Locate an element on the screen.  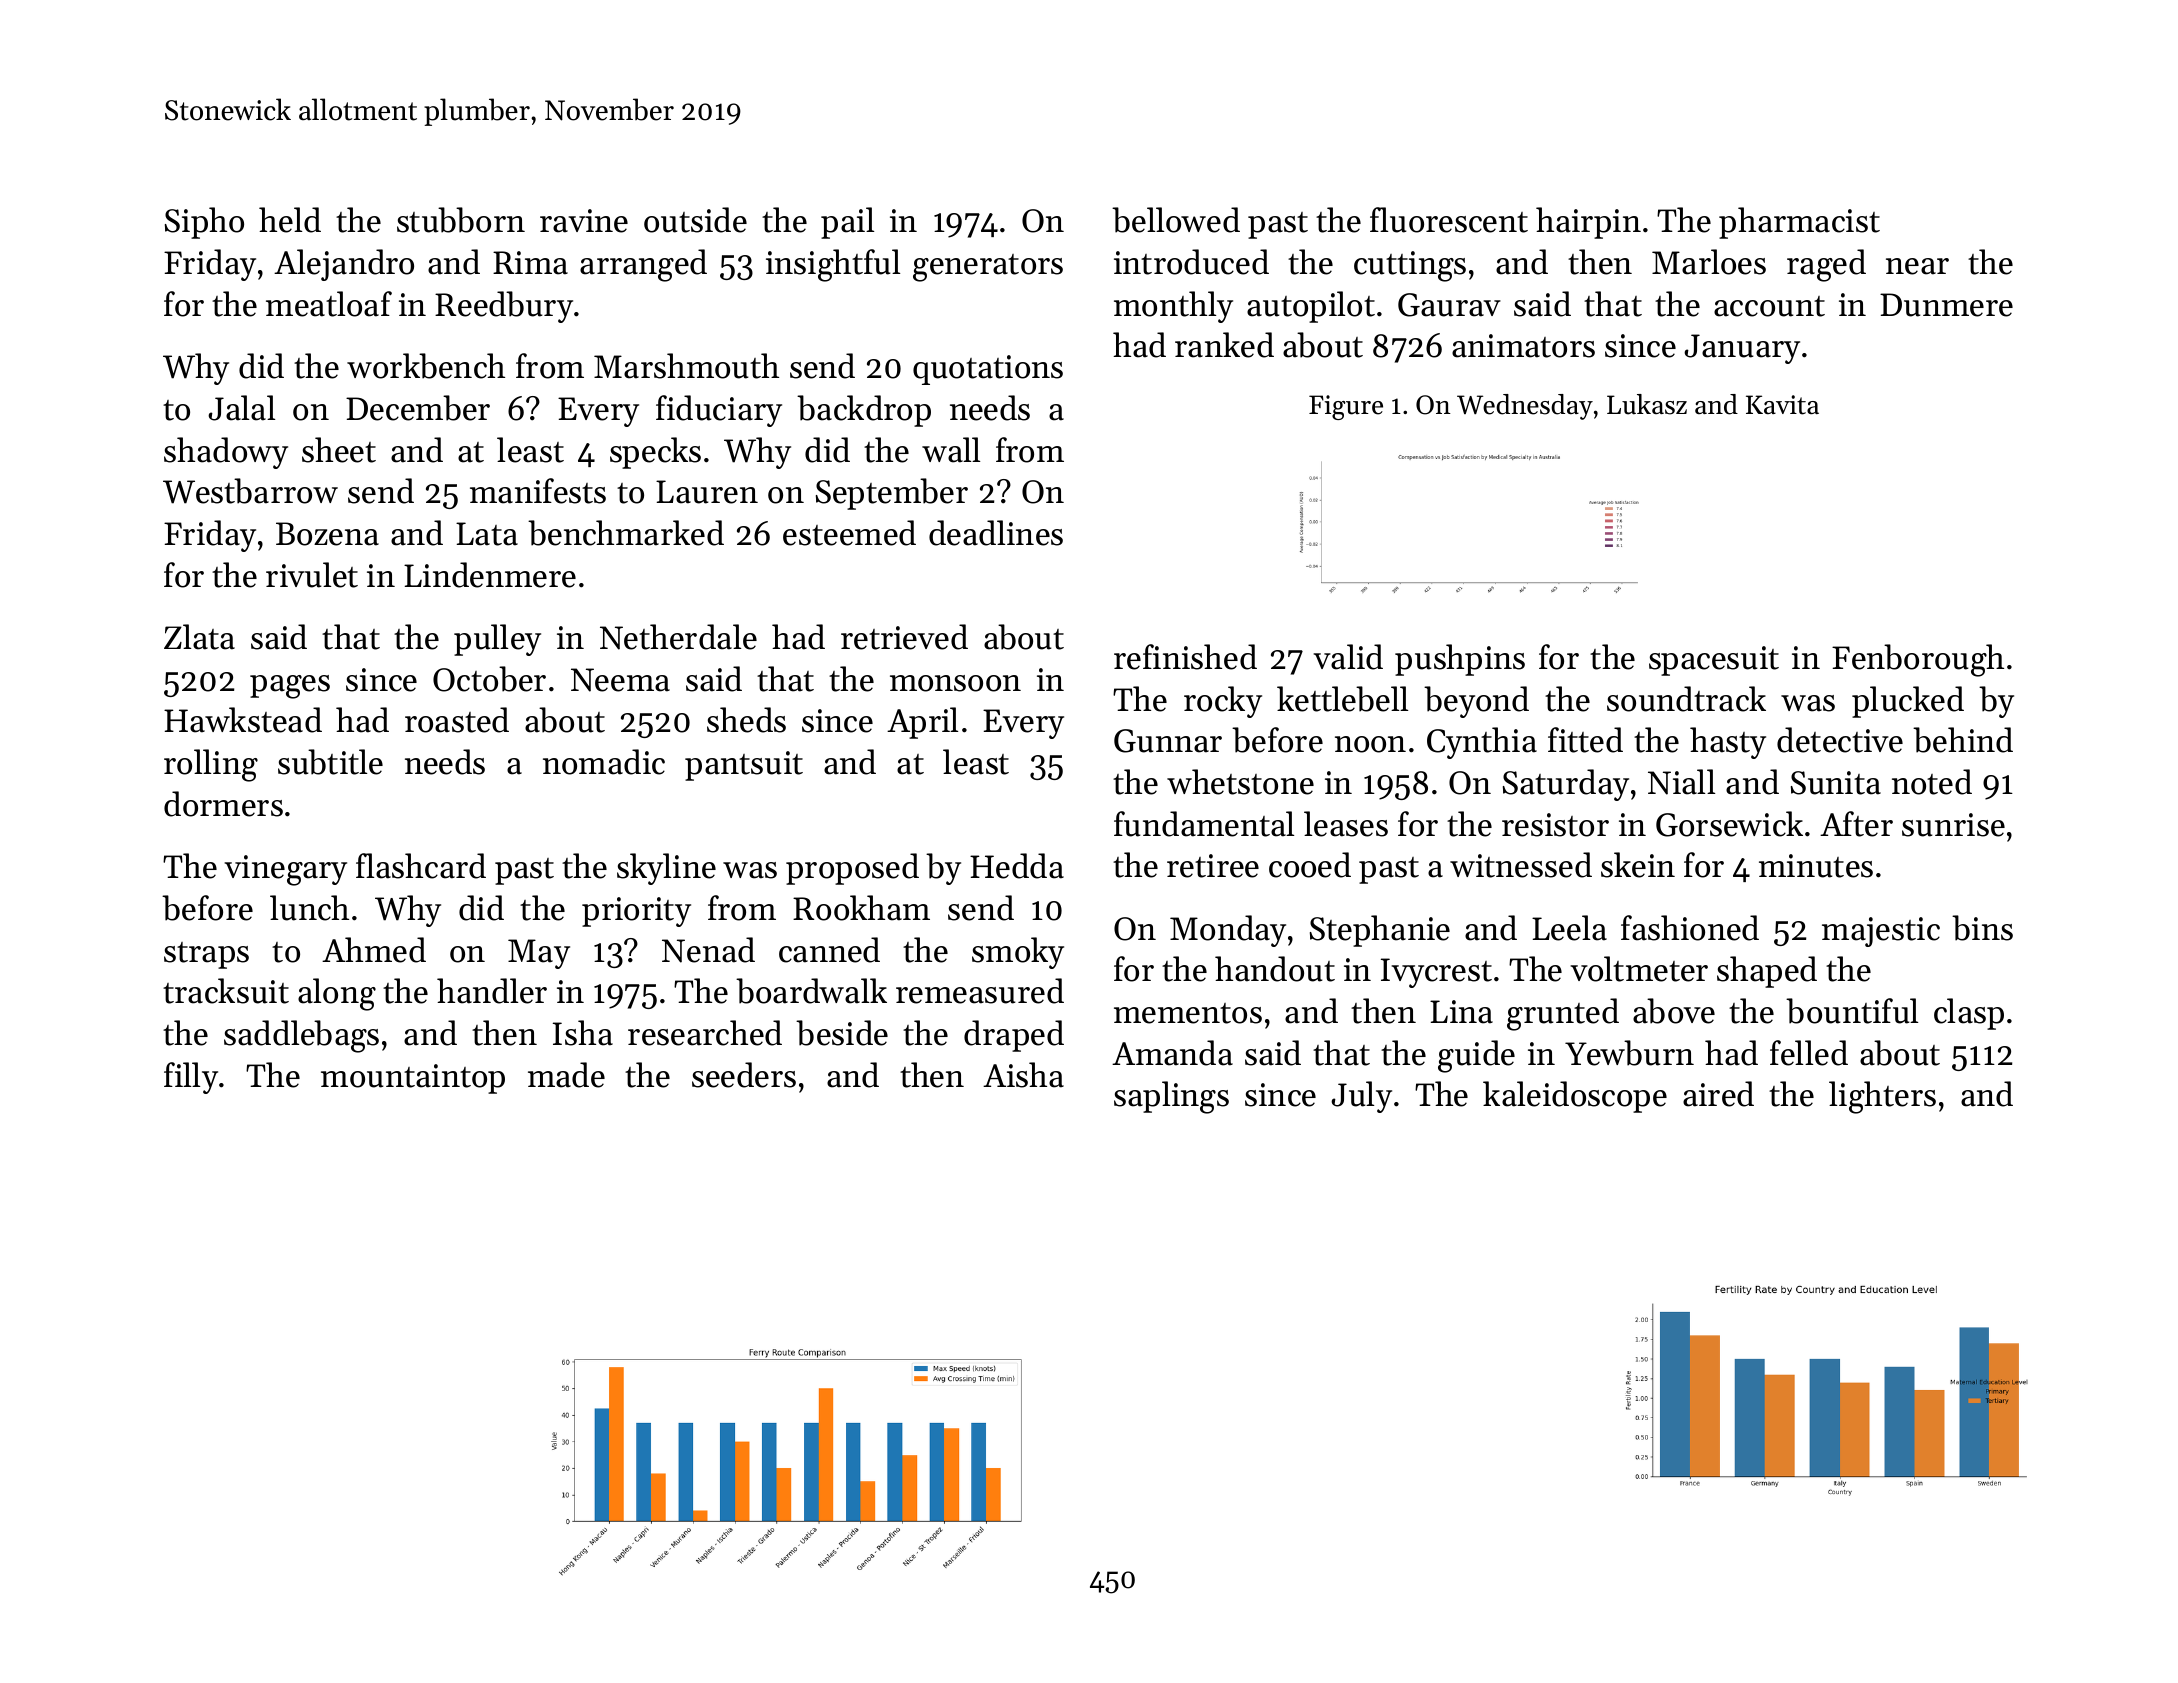
spacesuit is located at coordinates (1714, 661).
